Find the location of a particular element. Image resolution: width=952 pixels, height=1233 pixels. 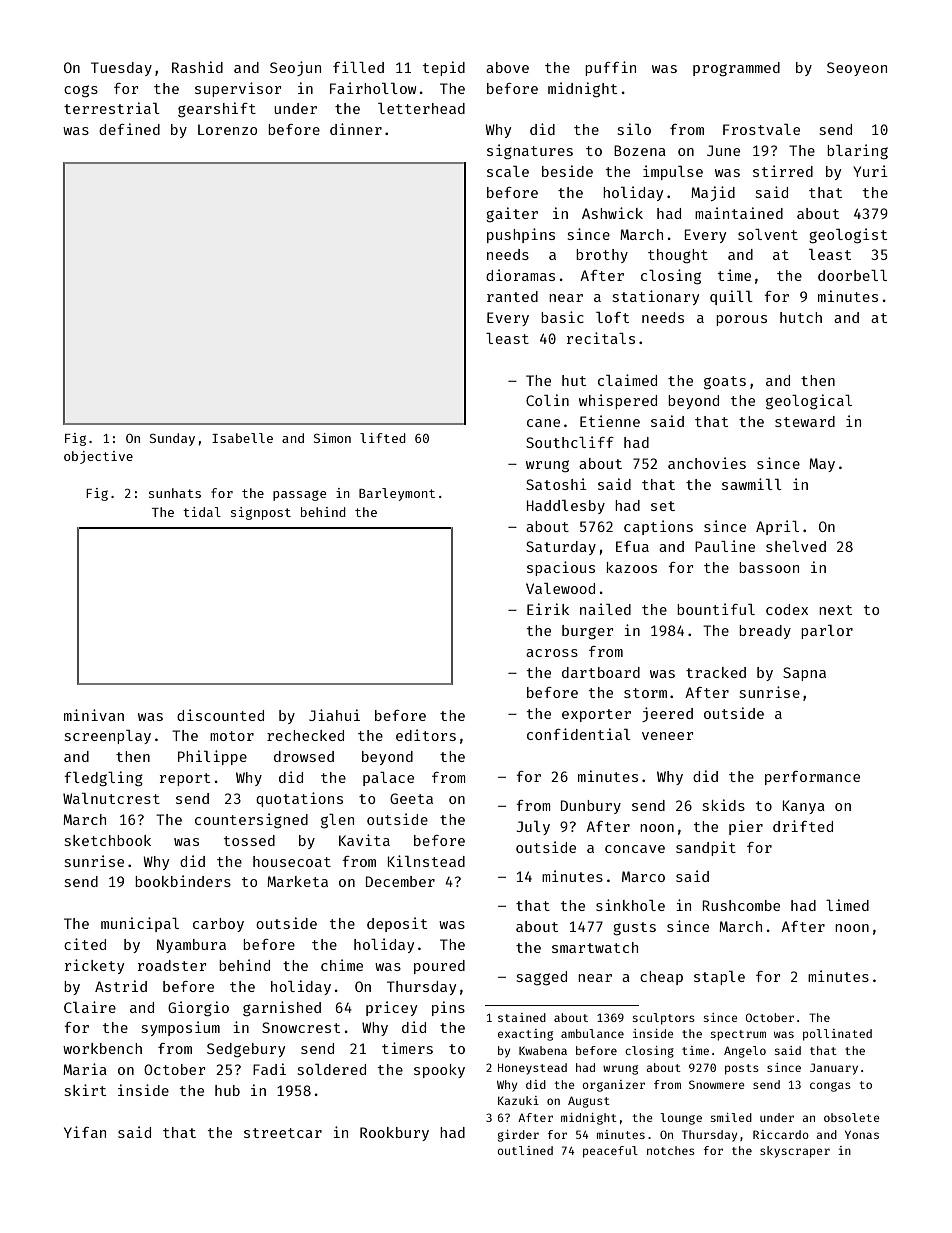

outlined is located at coordinates (525, 1150).
